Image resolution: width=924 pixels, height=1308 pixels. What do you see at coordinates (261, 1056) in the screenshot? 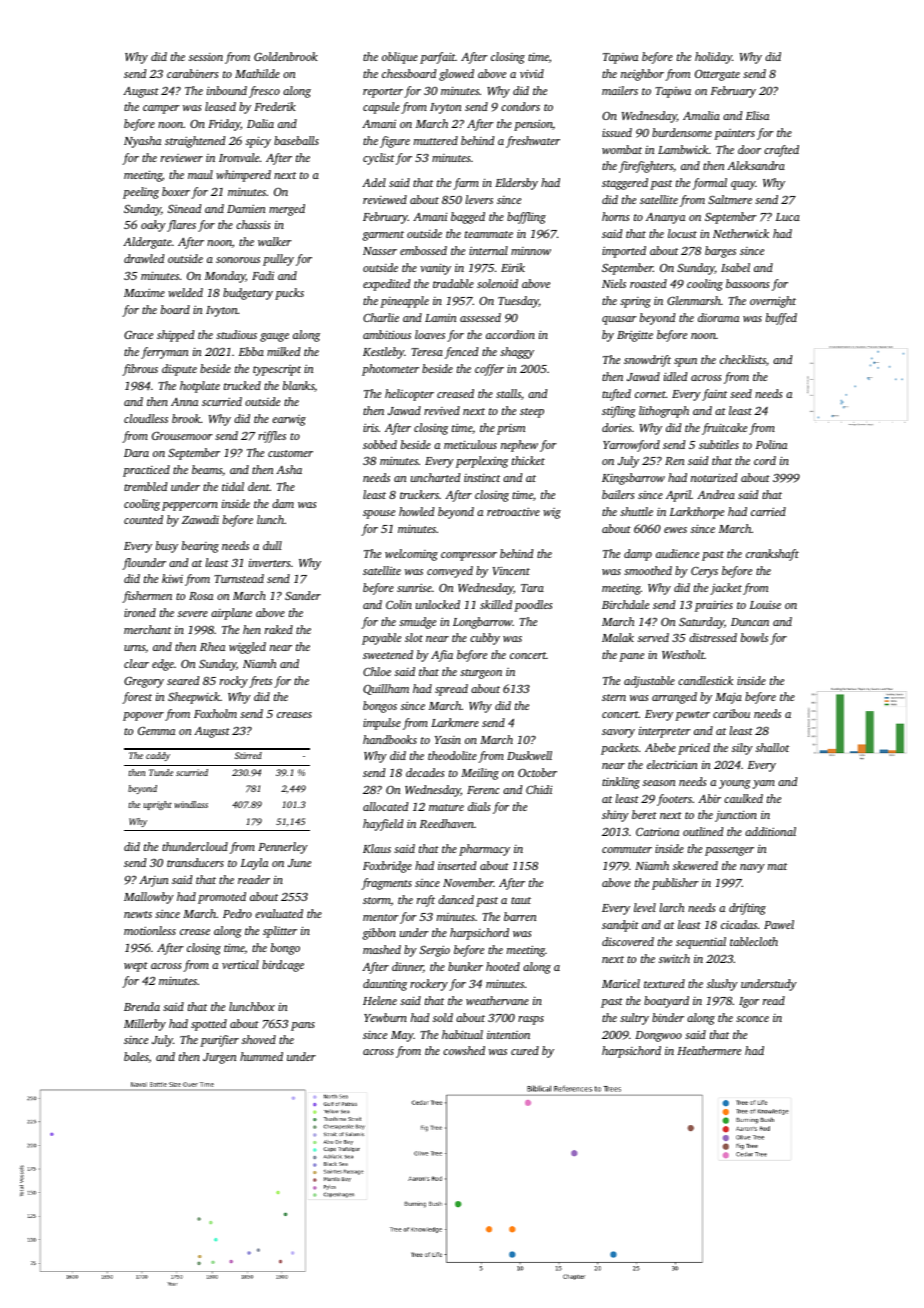
I see `hummed` at bounding box center [261, 1056].
